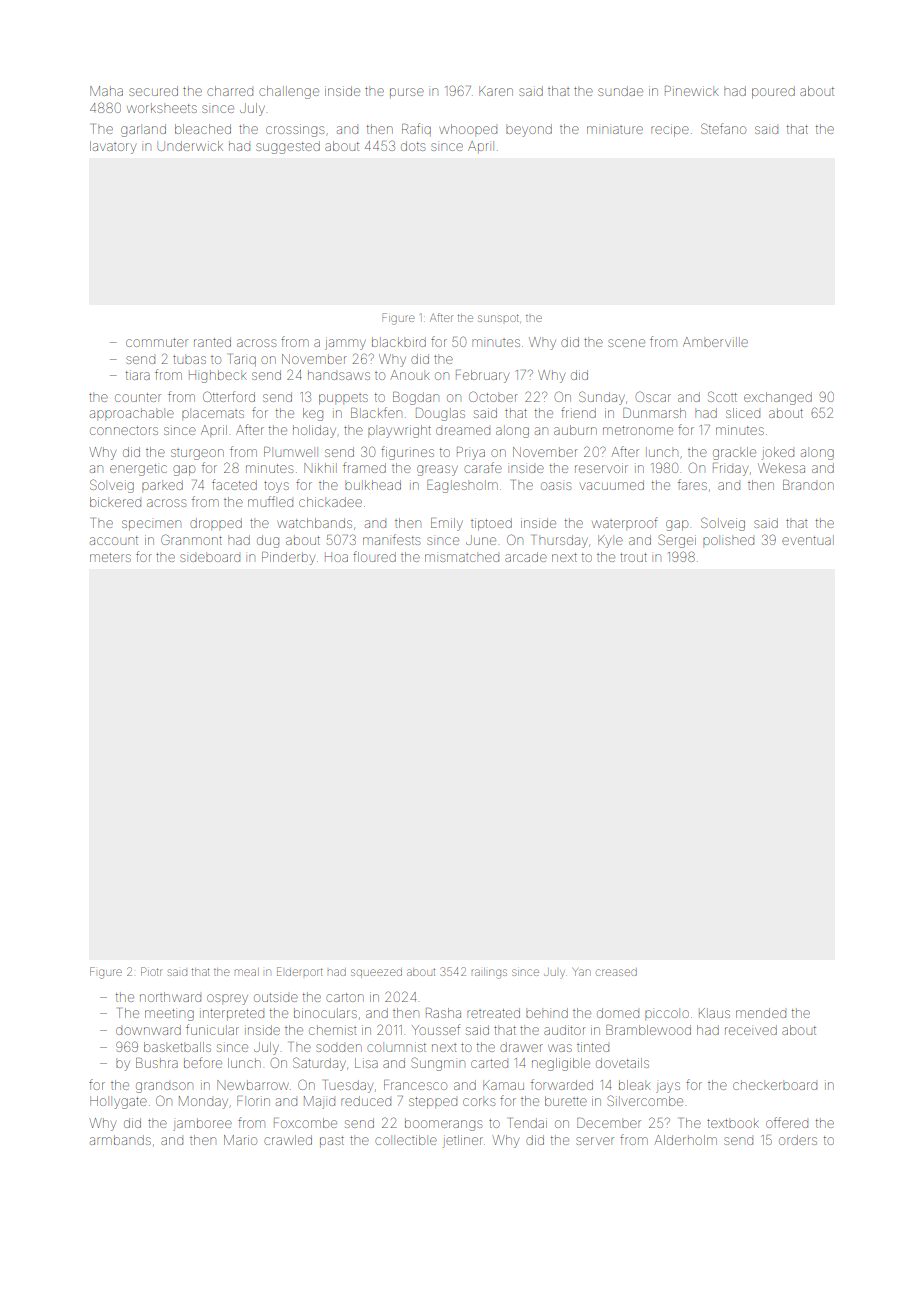 This screenshot has height=1308, width=924. What do you see at coordinates (496, 91) in the screenshot?
I see `Karen` at bounding box center [496, 91].
